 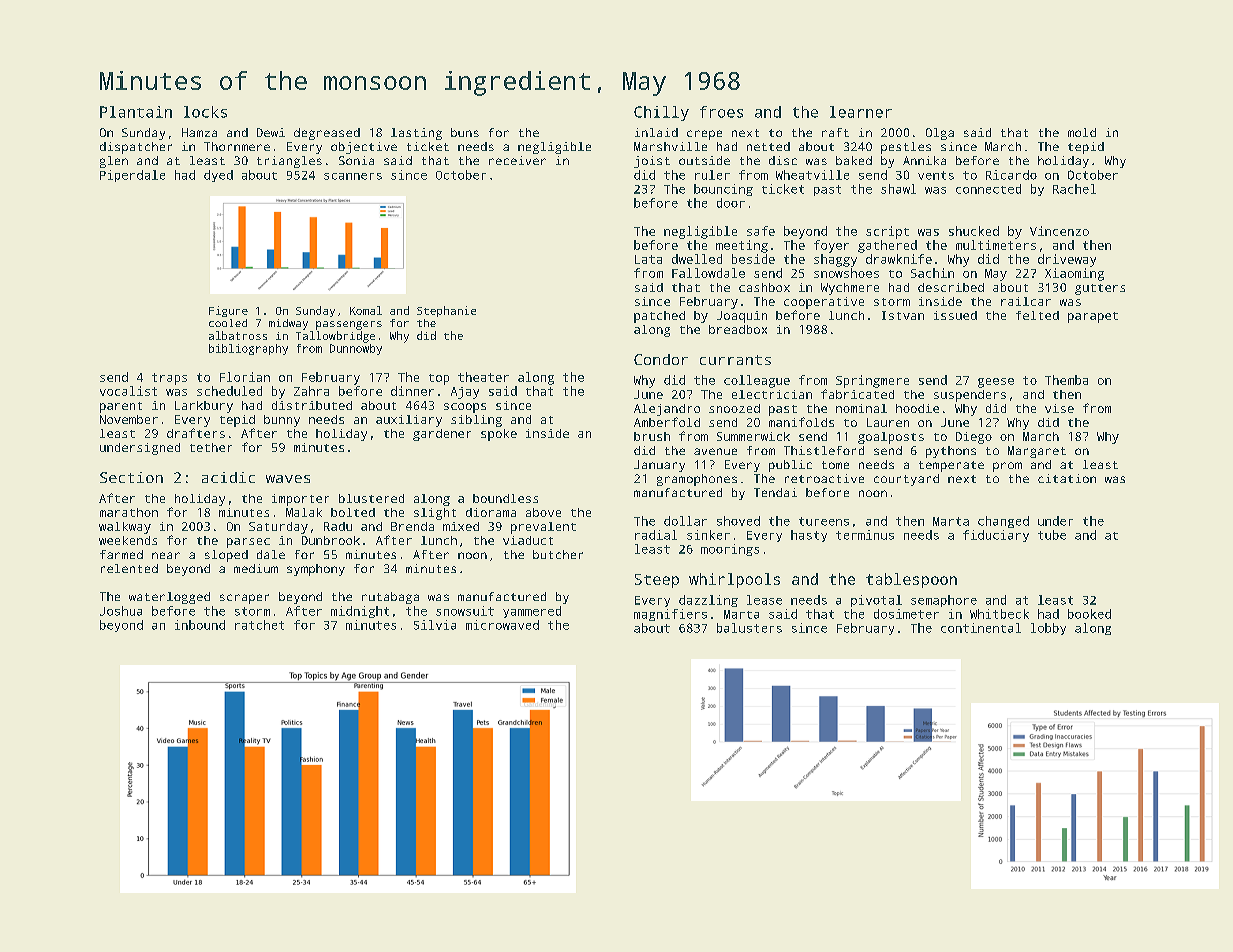 I want to click on waterlogged, so click(x=169, y=598).
